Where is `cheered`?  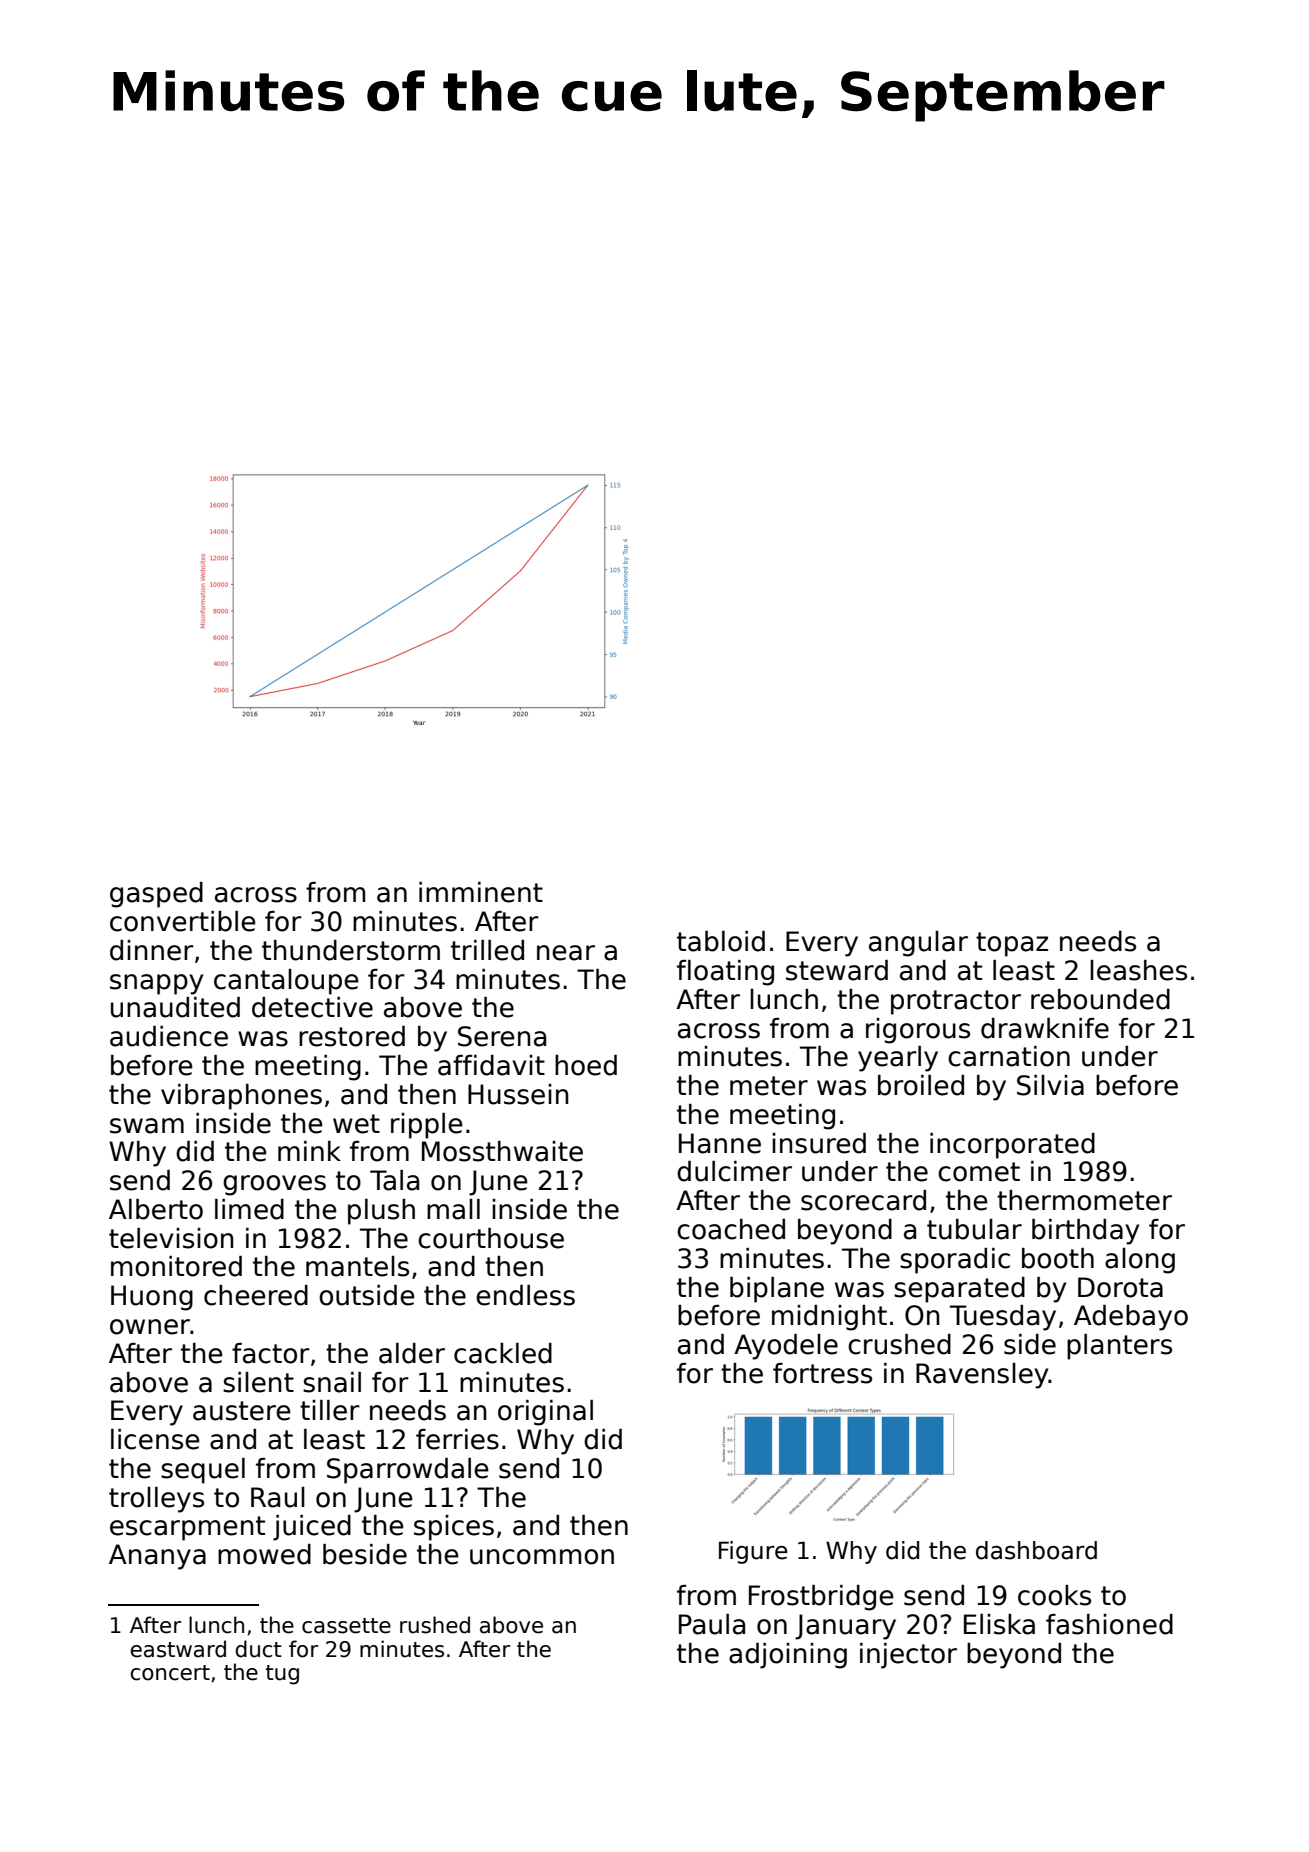 cheered is located at coordinates (256, 1295).
